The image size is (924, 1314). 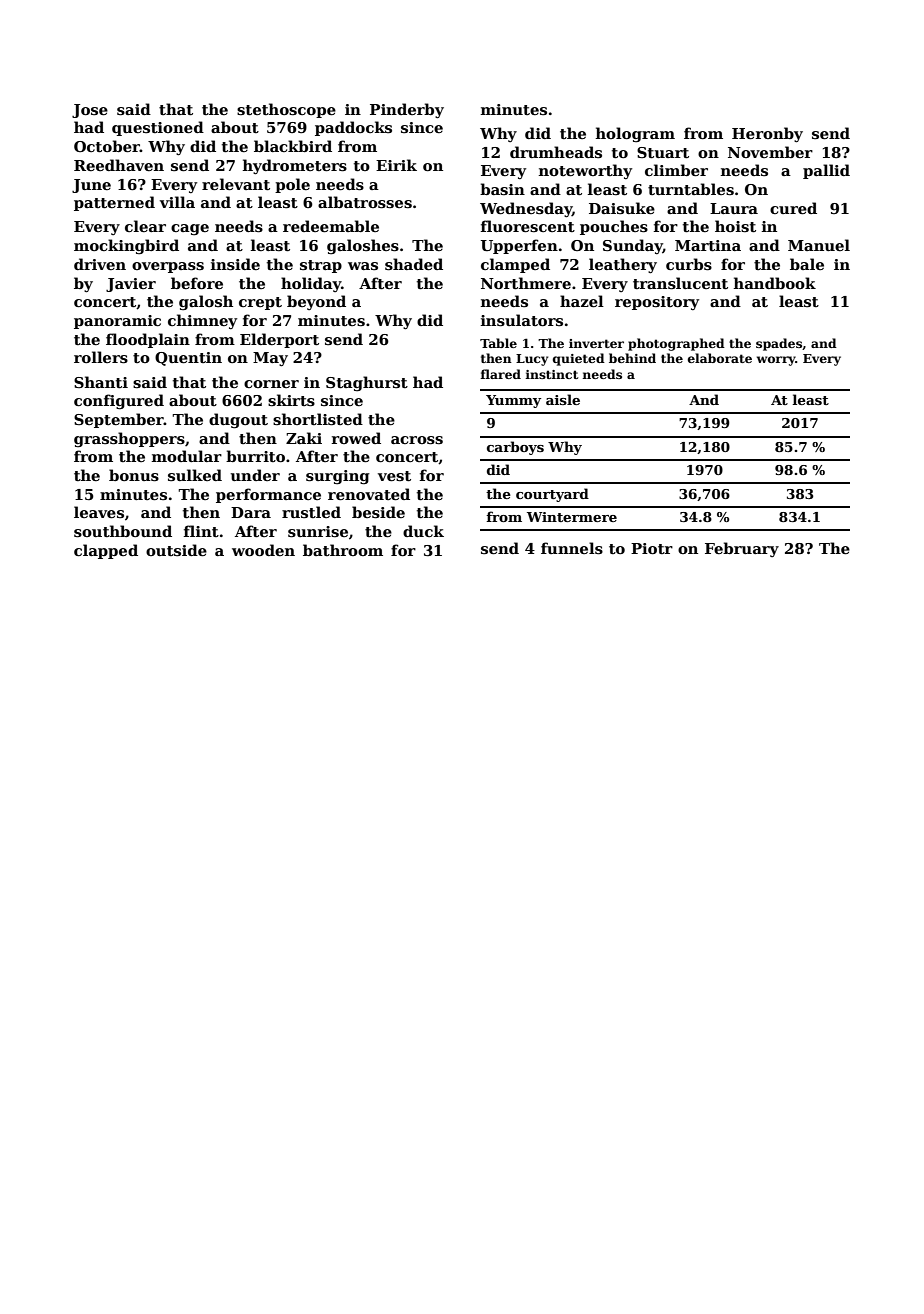 I want to click on May, so click(x=270, y=359).
